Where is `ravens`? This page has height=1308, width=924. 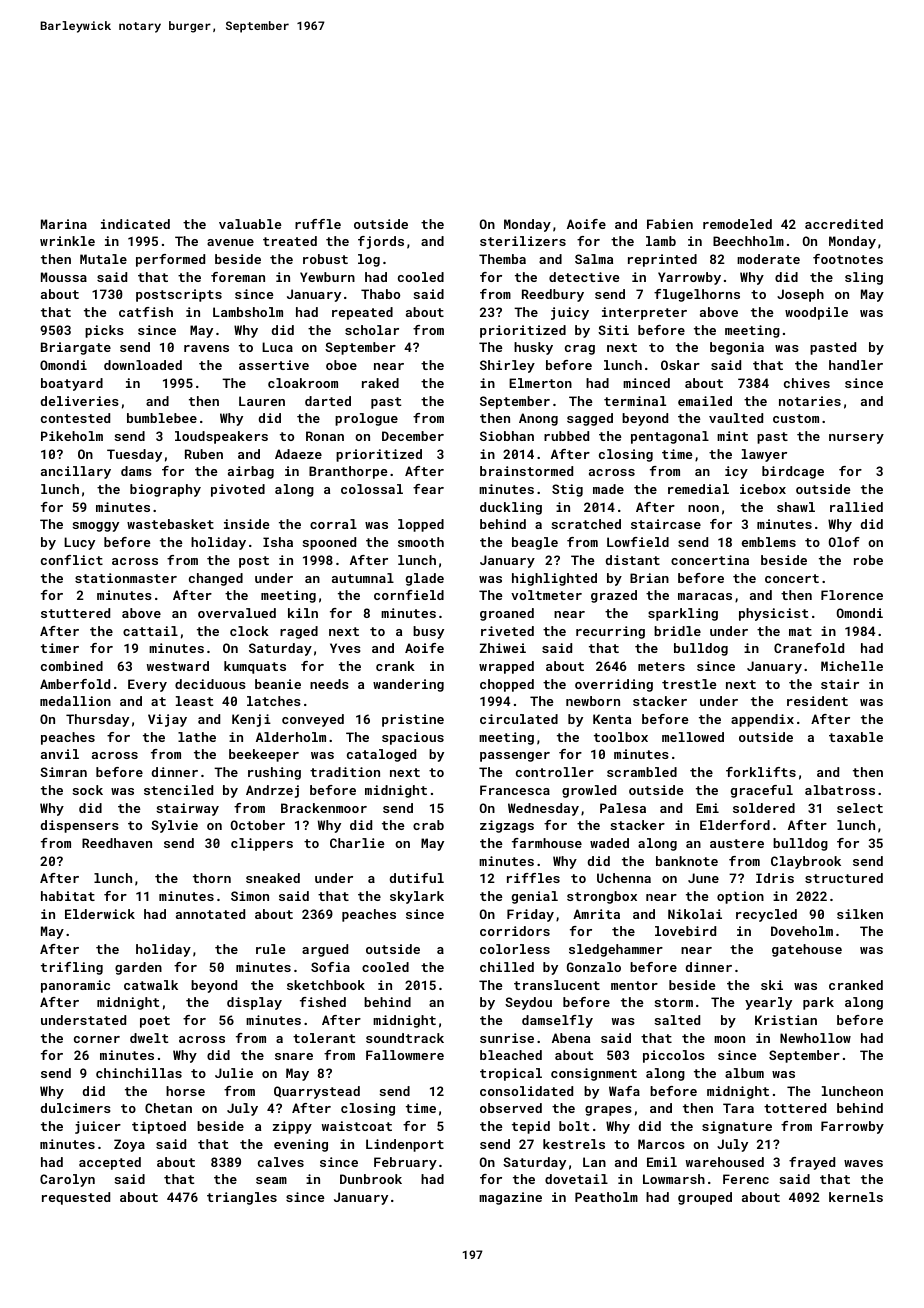 ravens is located at coordinates (206, 348).
